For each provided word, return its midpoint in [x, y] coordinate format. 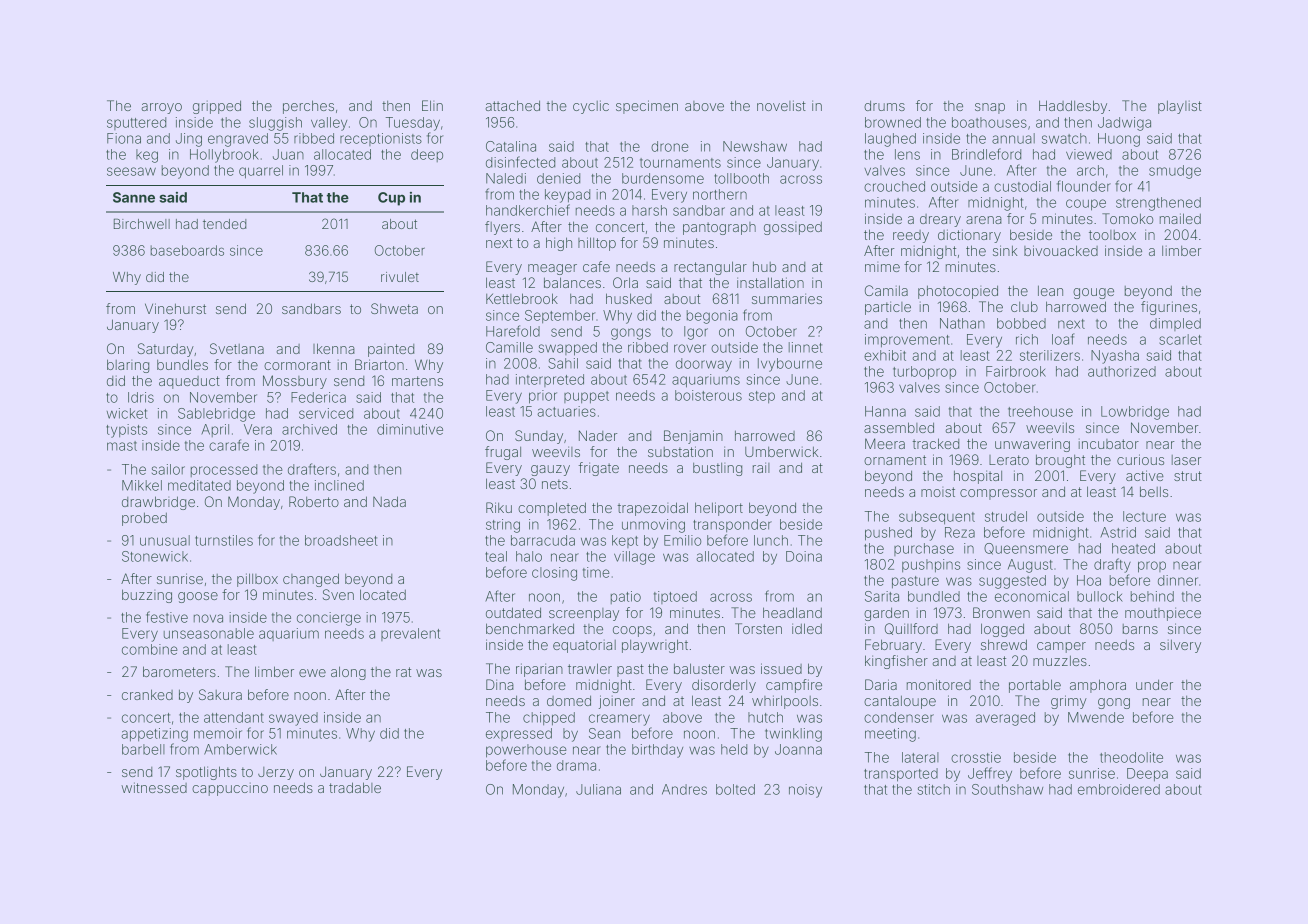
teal [496, 556]
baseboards [187, 250]
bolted [735, 789]
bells [1154, 491]
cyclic [591, 107]
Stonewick [155, 556]
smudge [1175, 172]
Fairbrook [1016, 371]
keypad [567, 196]
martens [417, 381]
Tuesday [413, 124]
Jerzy [276, 773]
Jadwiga [1124, 124]
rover [690, 348]
